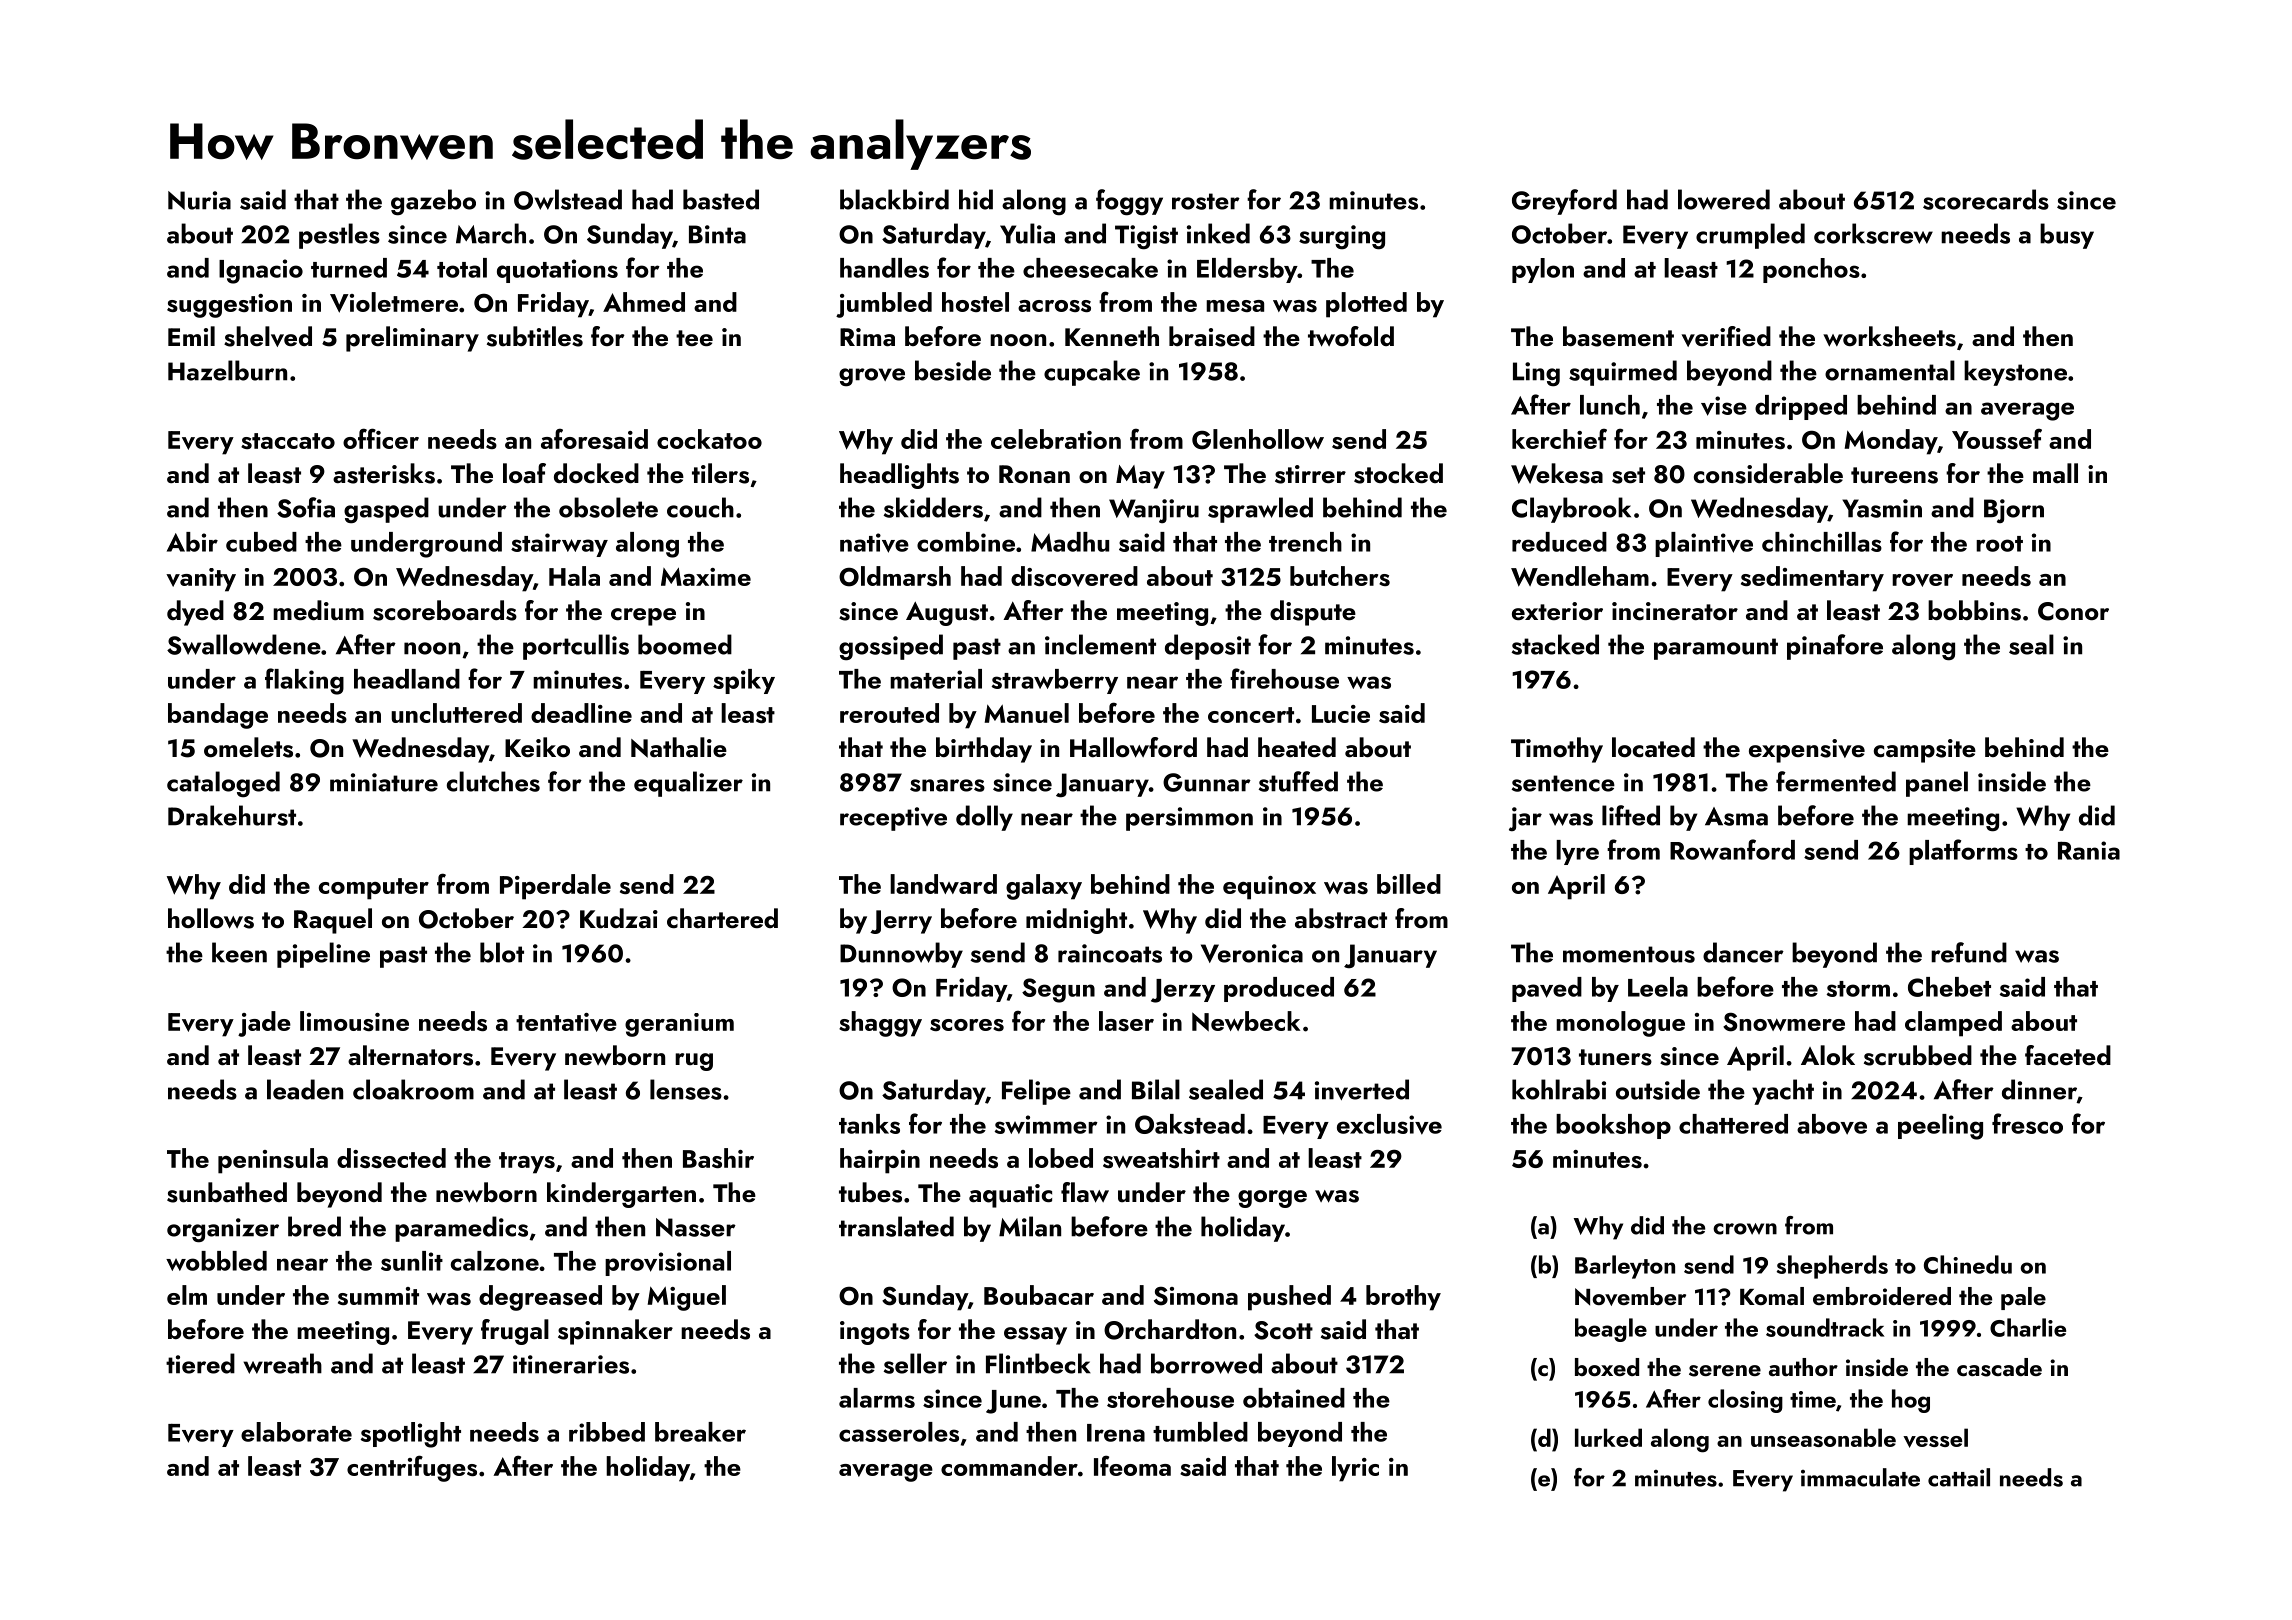  What do you see at coordinates (619, 918) in the screenshot?
I see `Kudzai` at bounding box center [619, 918].
